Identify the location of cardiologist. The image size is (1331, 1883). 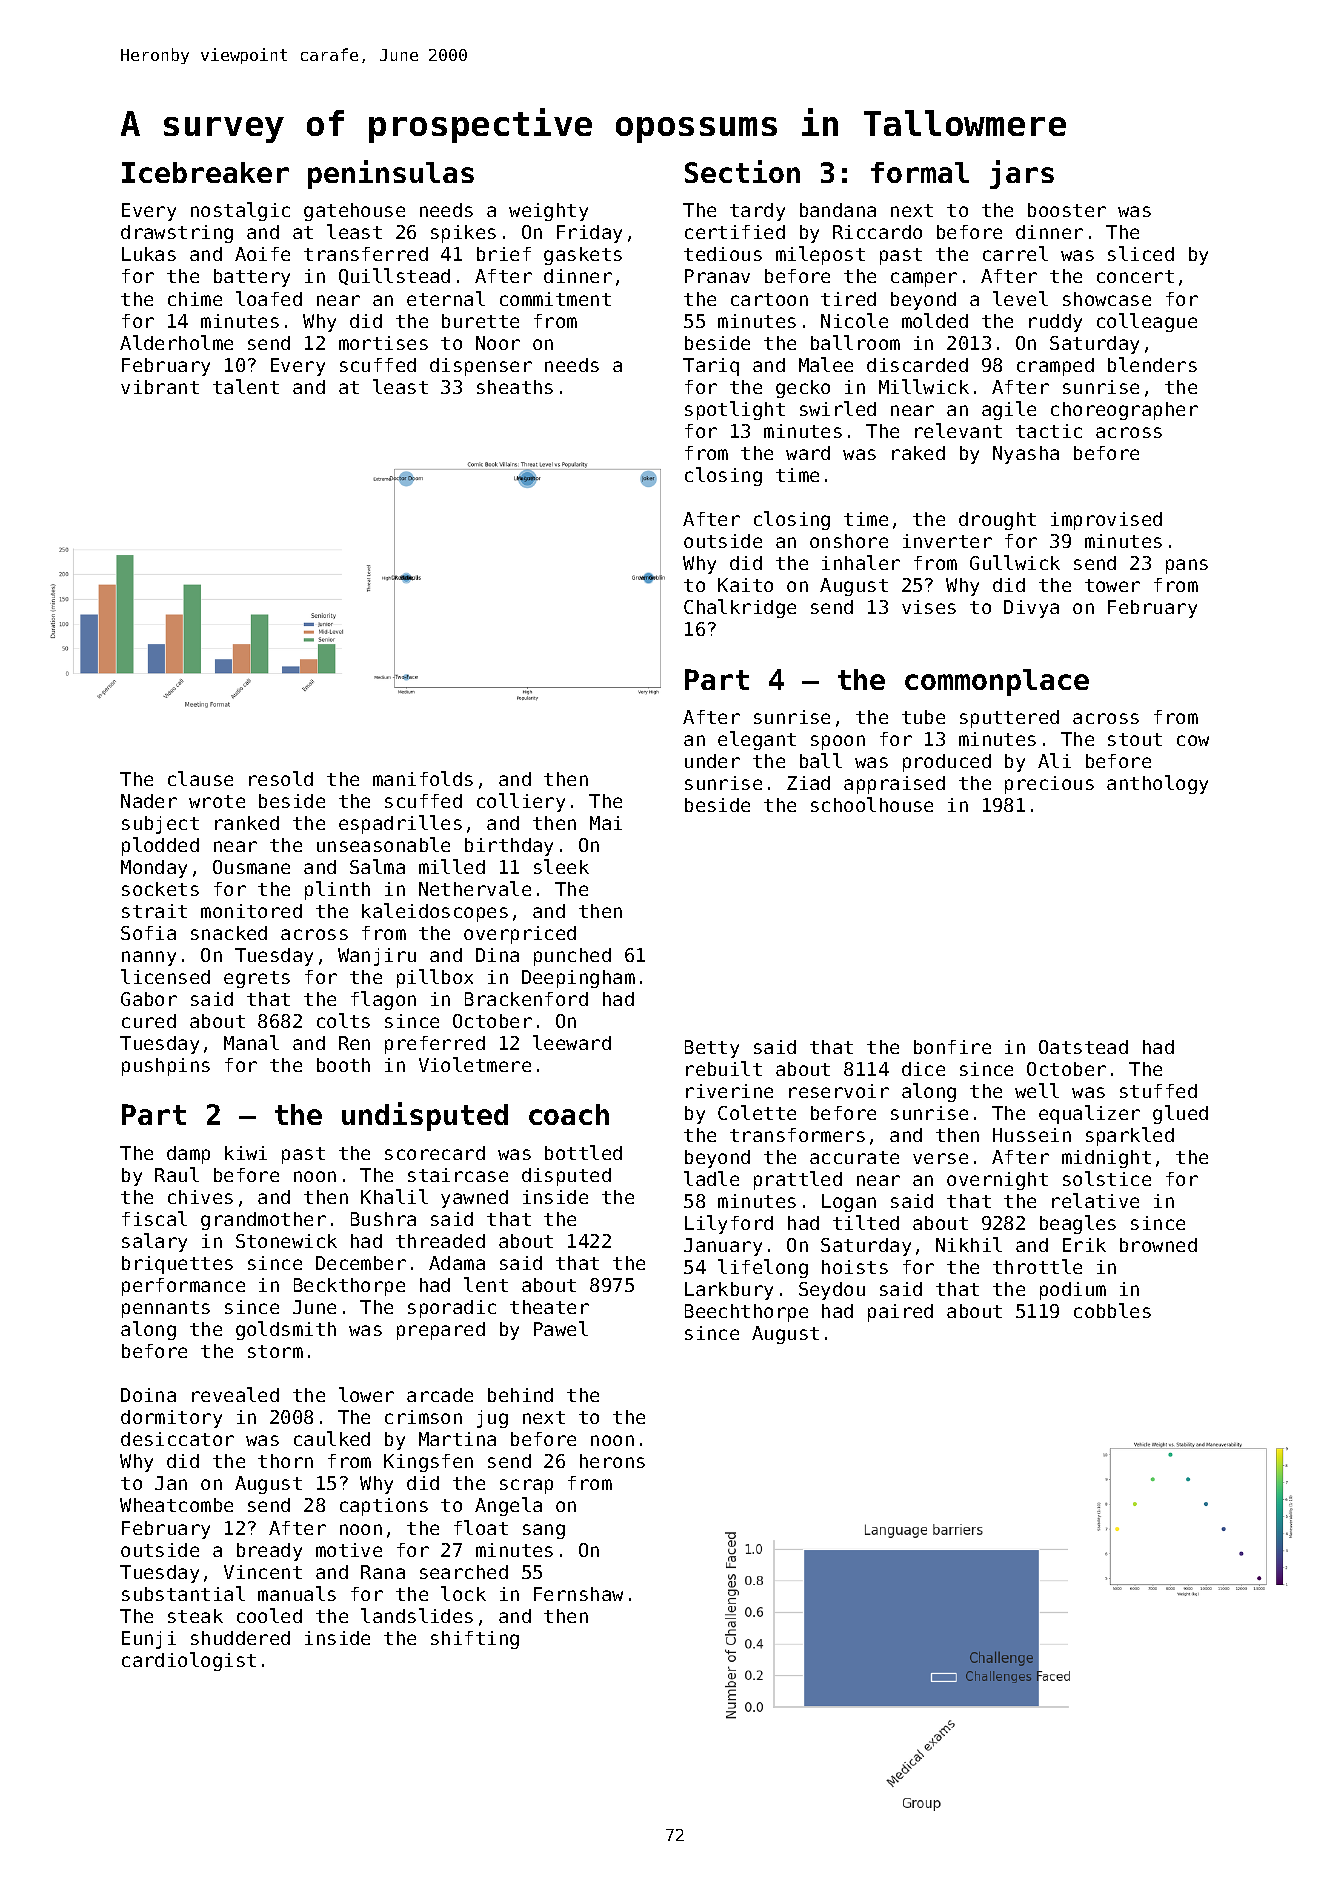
(189, 1661).
